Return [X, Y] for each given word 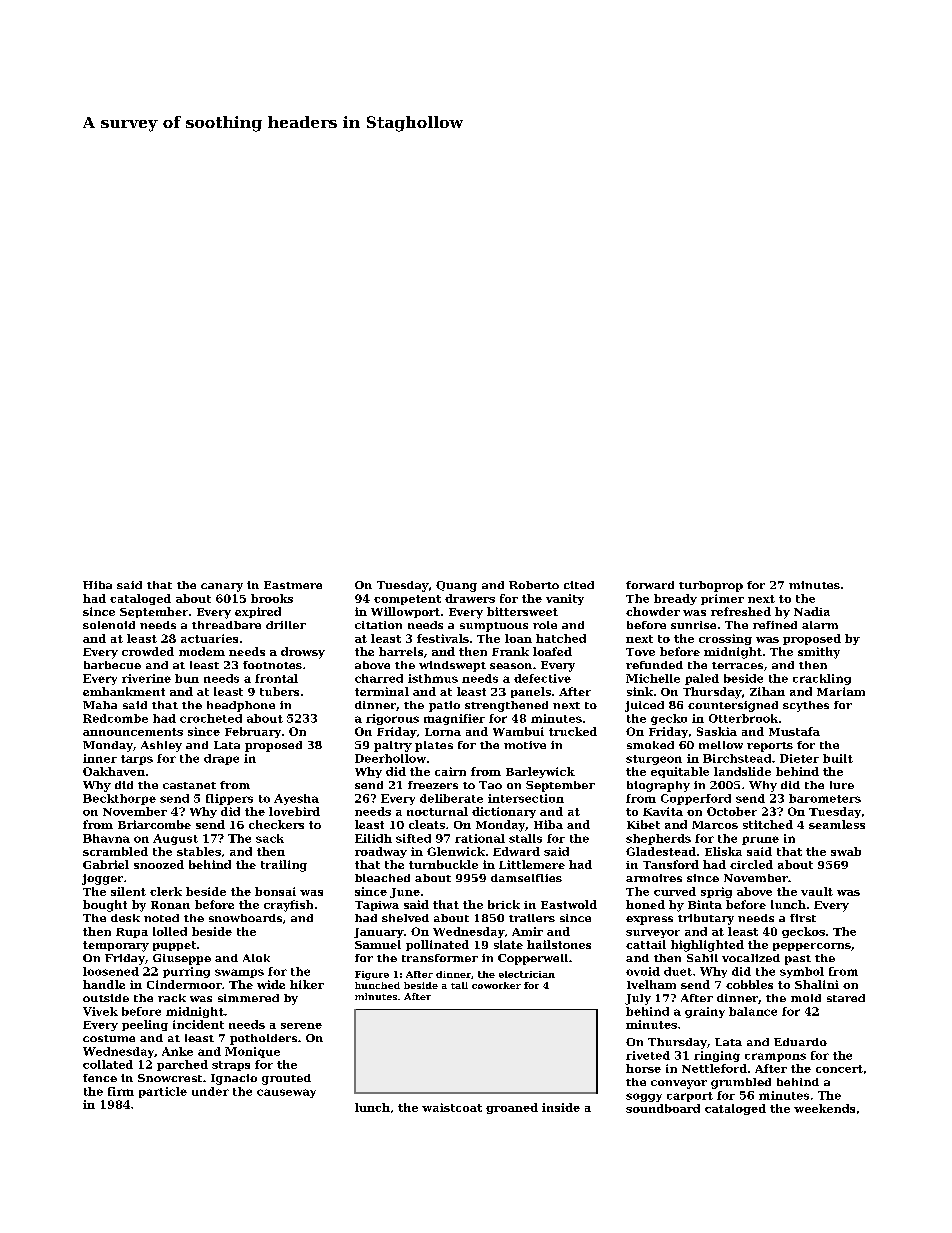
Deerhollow [390, 758]
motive [525, 745]
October [732, 811]
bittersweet [522, 611]
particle [163, 1092]
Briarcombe [154, 824]
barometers [825, 798]
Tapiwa [377, 906]
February [253, 732]
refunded [654, 665]
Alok [256, 958]
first [803, 918]
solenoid [109, 625]
